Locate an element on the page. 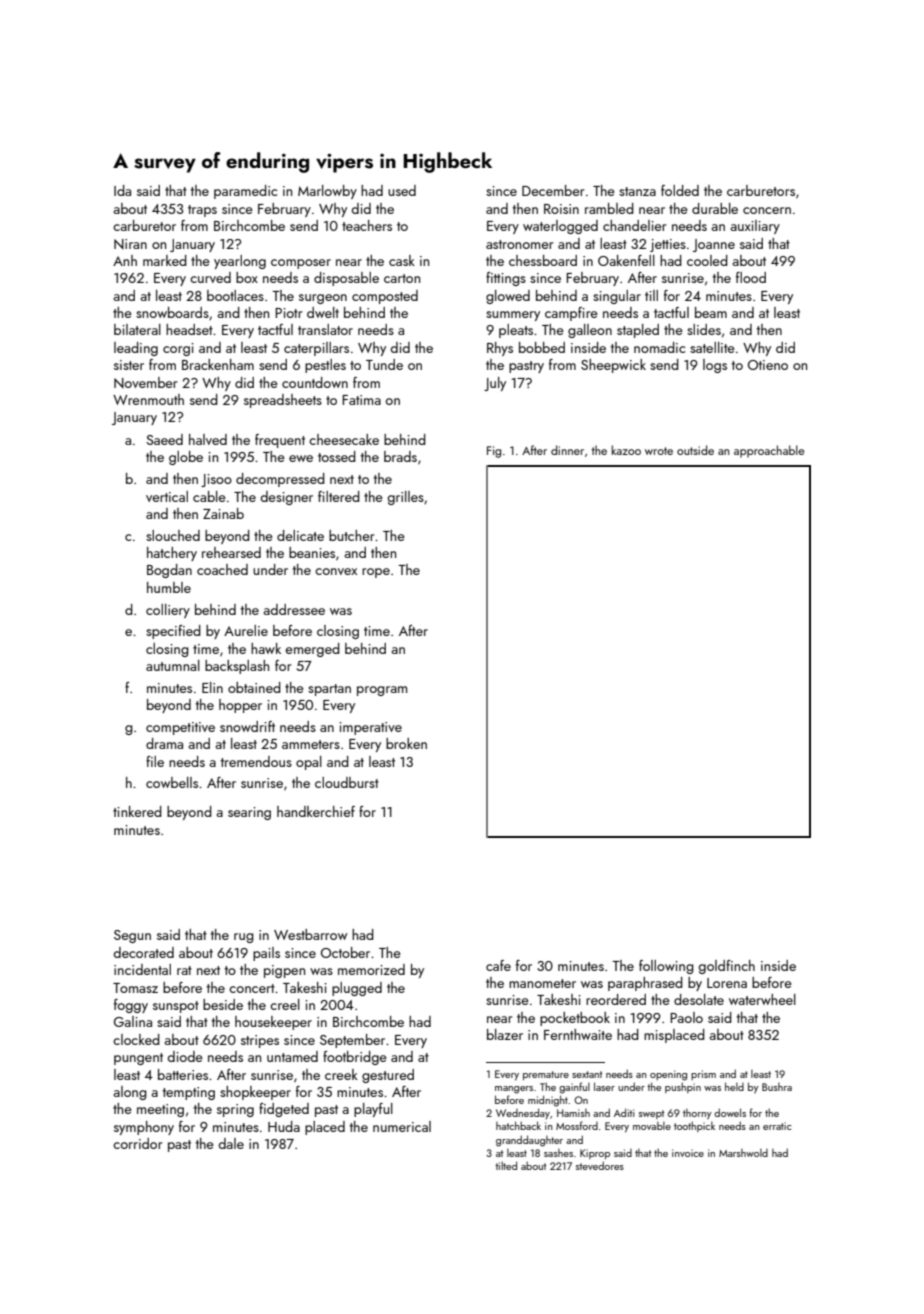  approachable is located at coordinates (769, 451).
